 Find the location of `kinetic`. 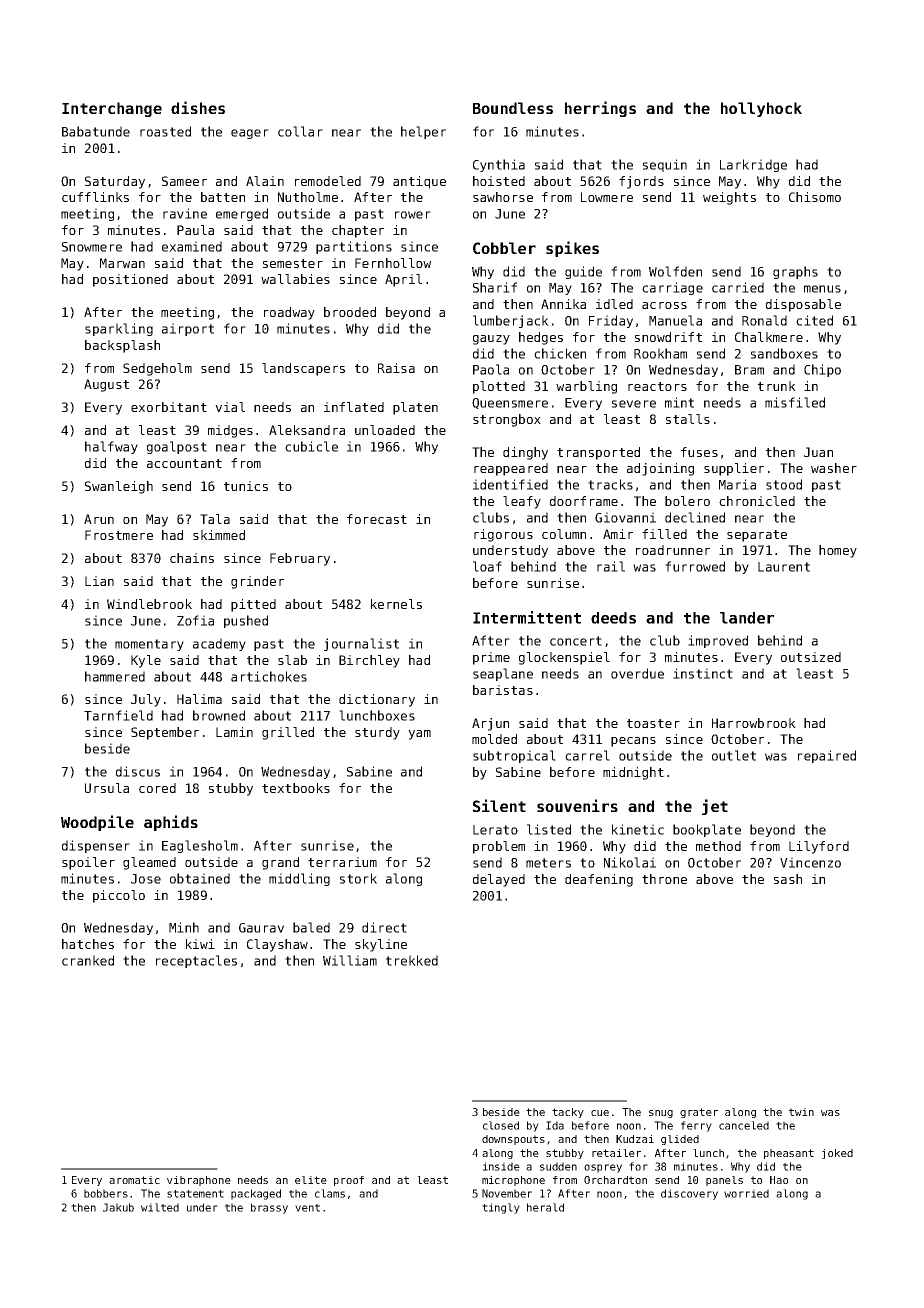

kinetic is located at coordinates (638, 829).
